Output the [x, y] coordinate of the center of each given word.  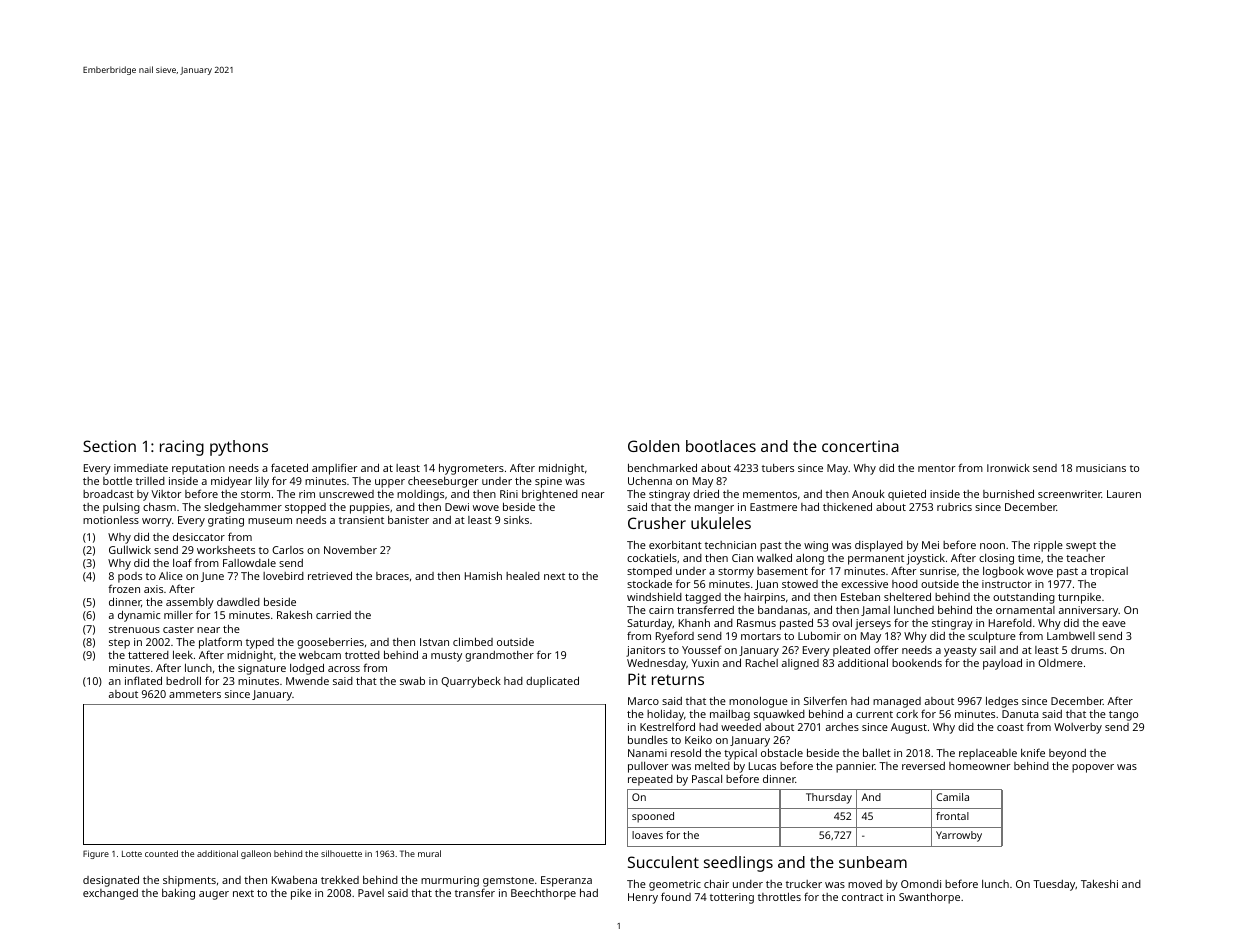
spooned [653, 817]
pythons [239, 448]
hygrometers [471, 469]
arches [842, 727]
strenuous [134, 629]
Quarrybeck [471, 682]
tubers [778, 468]
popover [1093, 768]
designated [111, 881]
